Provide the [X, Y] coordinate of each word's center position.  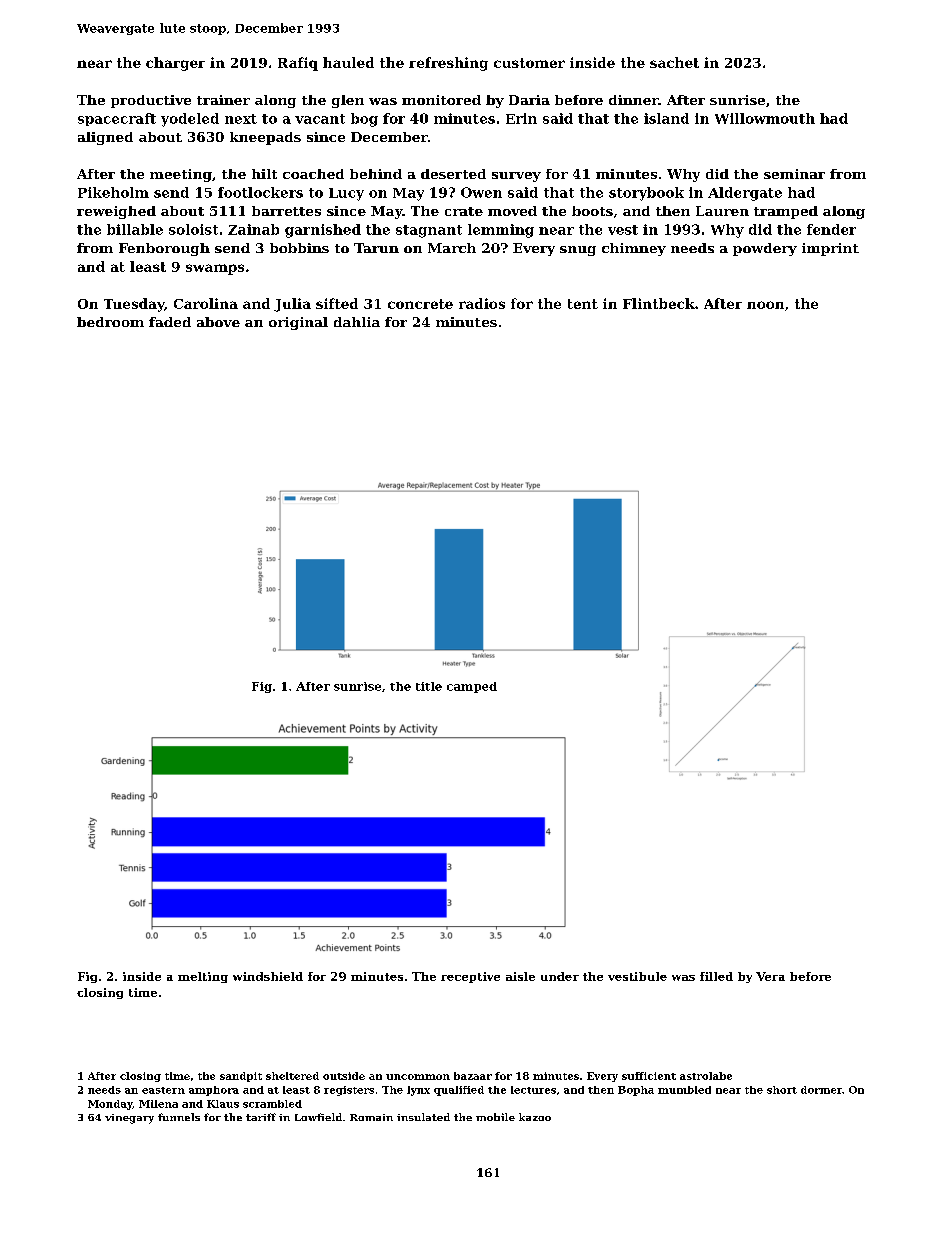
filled [716, 976]
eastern [163, 1090]
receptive [470, 977]
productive [151, 101]
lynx [418, 1091]
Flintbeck [659, 303]
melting [203, 977]
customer [529, 63]
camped [472, 687]
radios [482, 303]
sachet [674, 62]
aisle [520, 976]
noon [765, 305]
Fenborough [164, 249]
